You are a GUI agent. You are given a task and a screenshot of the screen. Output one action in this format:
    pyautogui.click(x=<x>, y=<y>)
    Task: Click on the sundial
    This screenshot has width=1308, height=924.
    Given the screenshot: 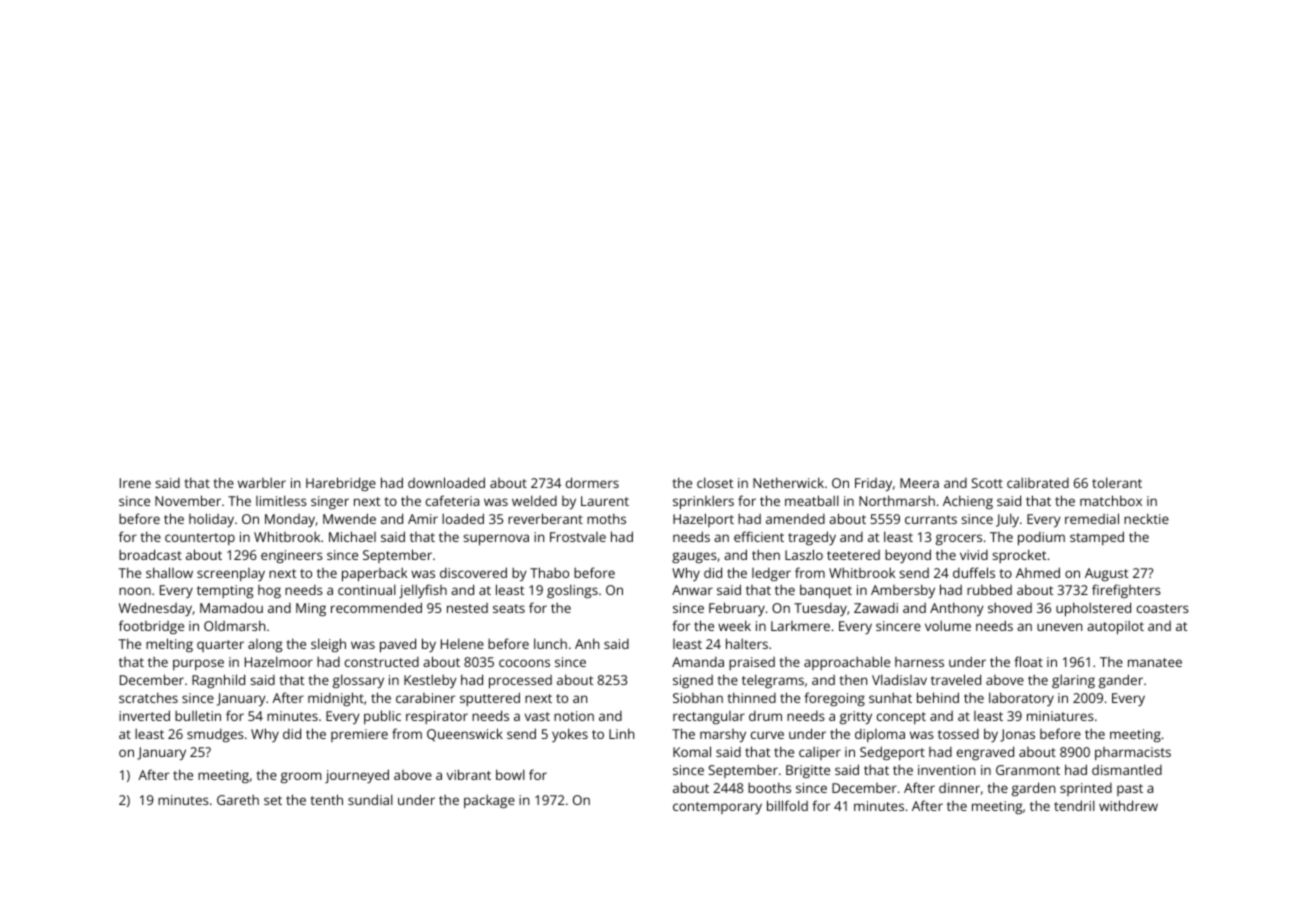 What is the action you would take?
    pyautogui.click(x=370, y=799)
